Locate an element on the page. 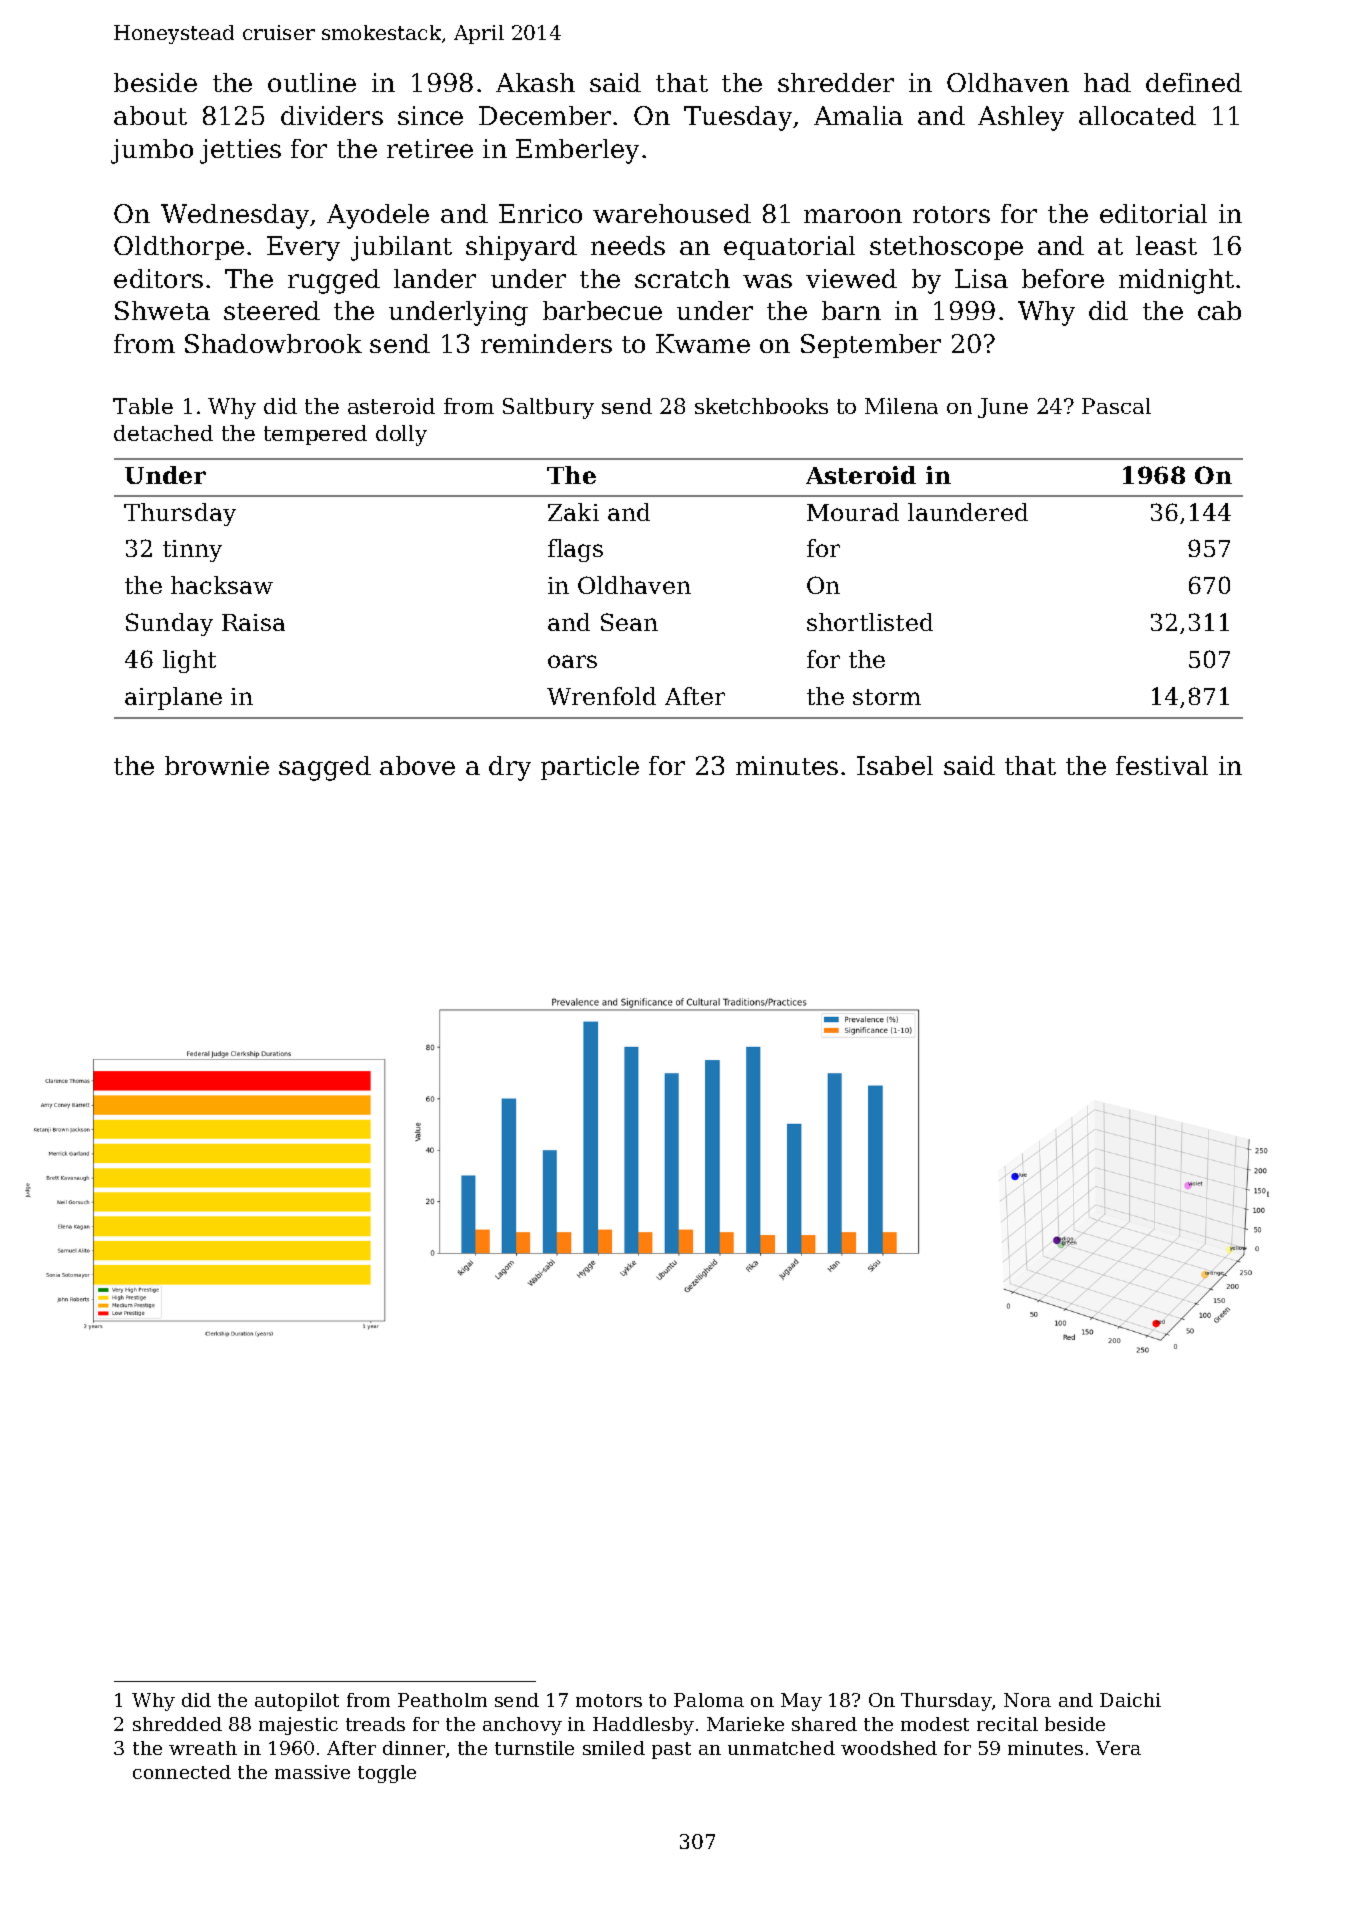 This page has height=1920, width=1357. Paloma is located at coordinates (709, 1700).
